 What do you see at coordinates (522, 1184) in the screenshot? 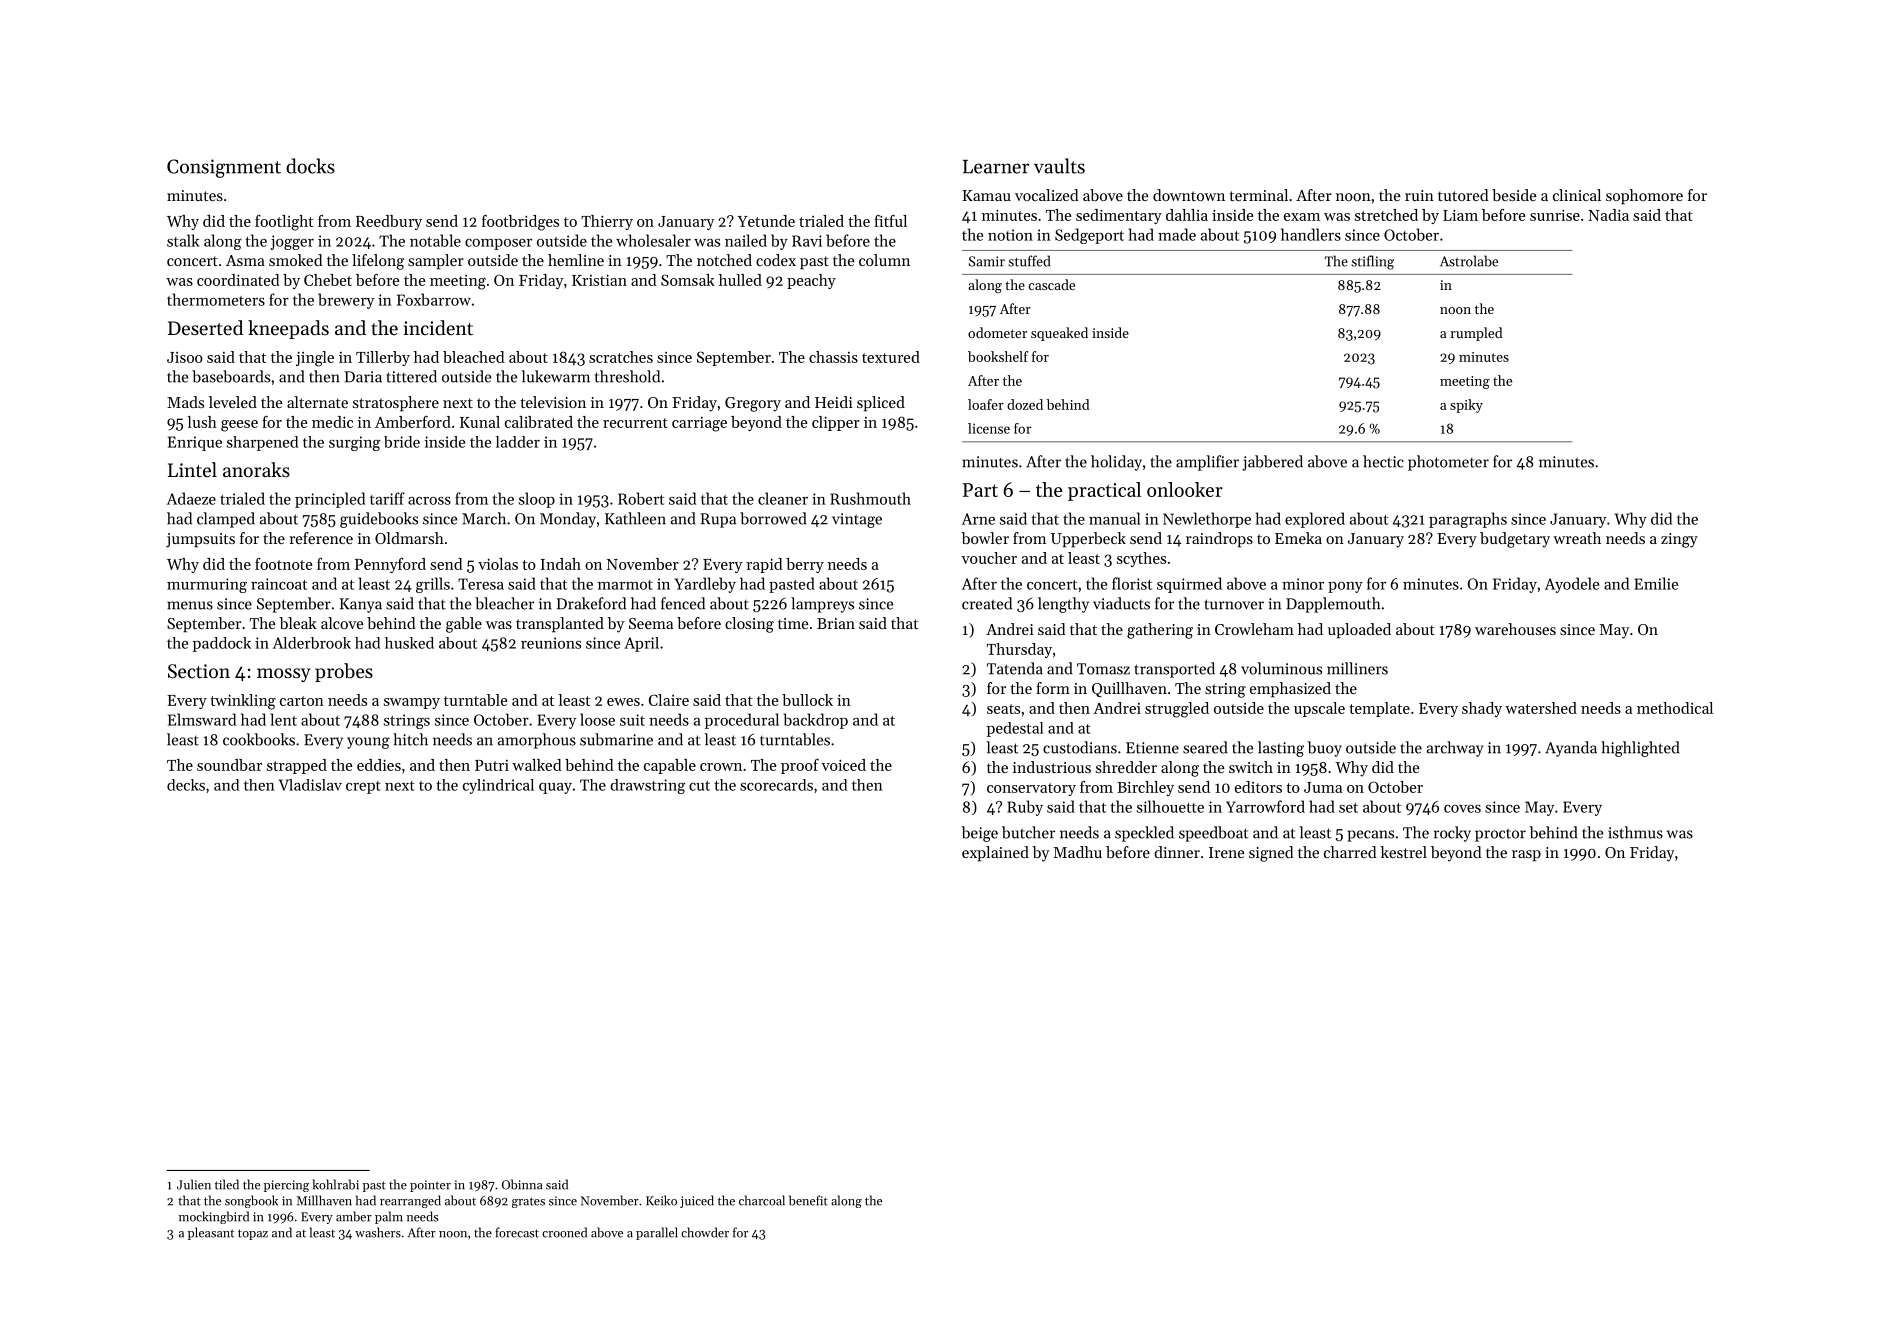
I see `Obinna` at bounding box center [522, 1184].
